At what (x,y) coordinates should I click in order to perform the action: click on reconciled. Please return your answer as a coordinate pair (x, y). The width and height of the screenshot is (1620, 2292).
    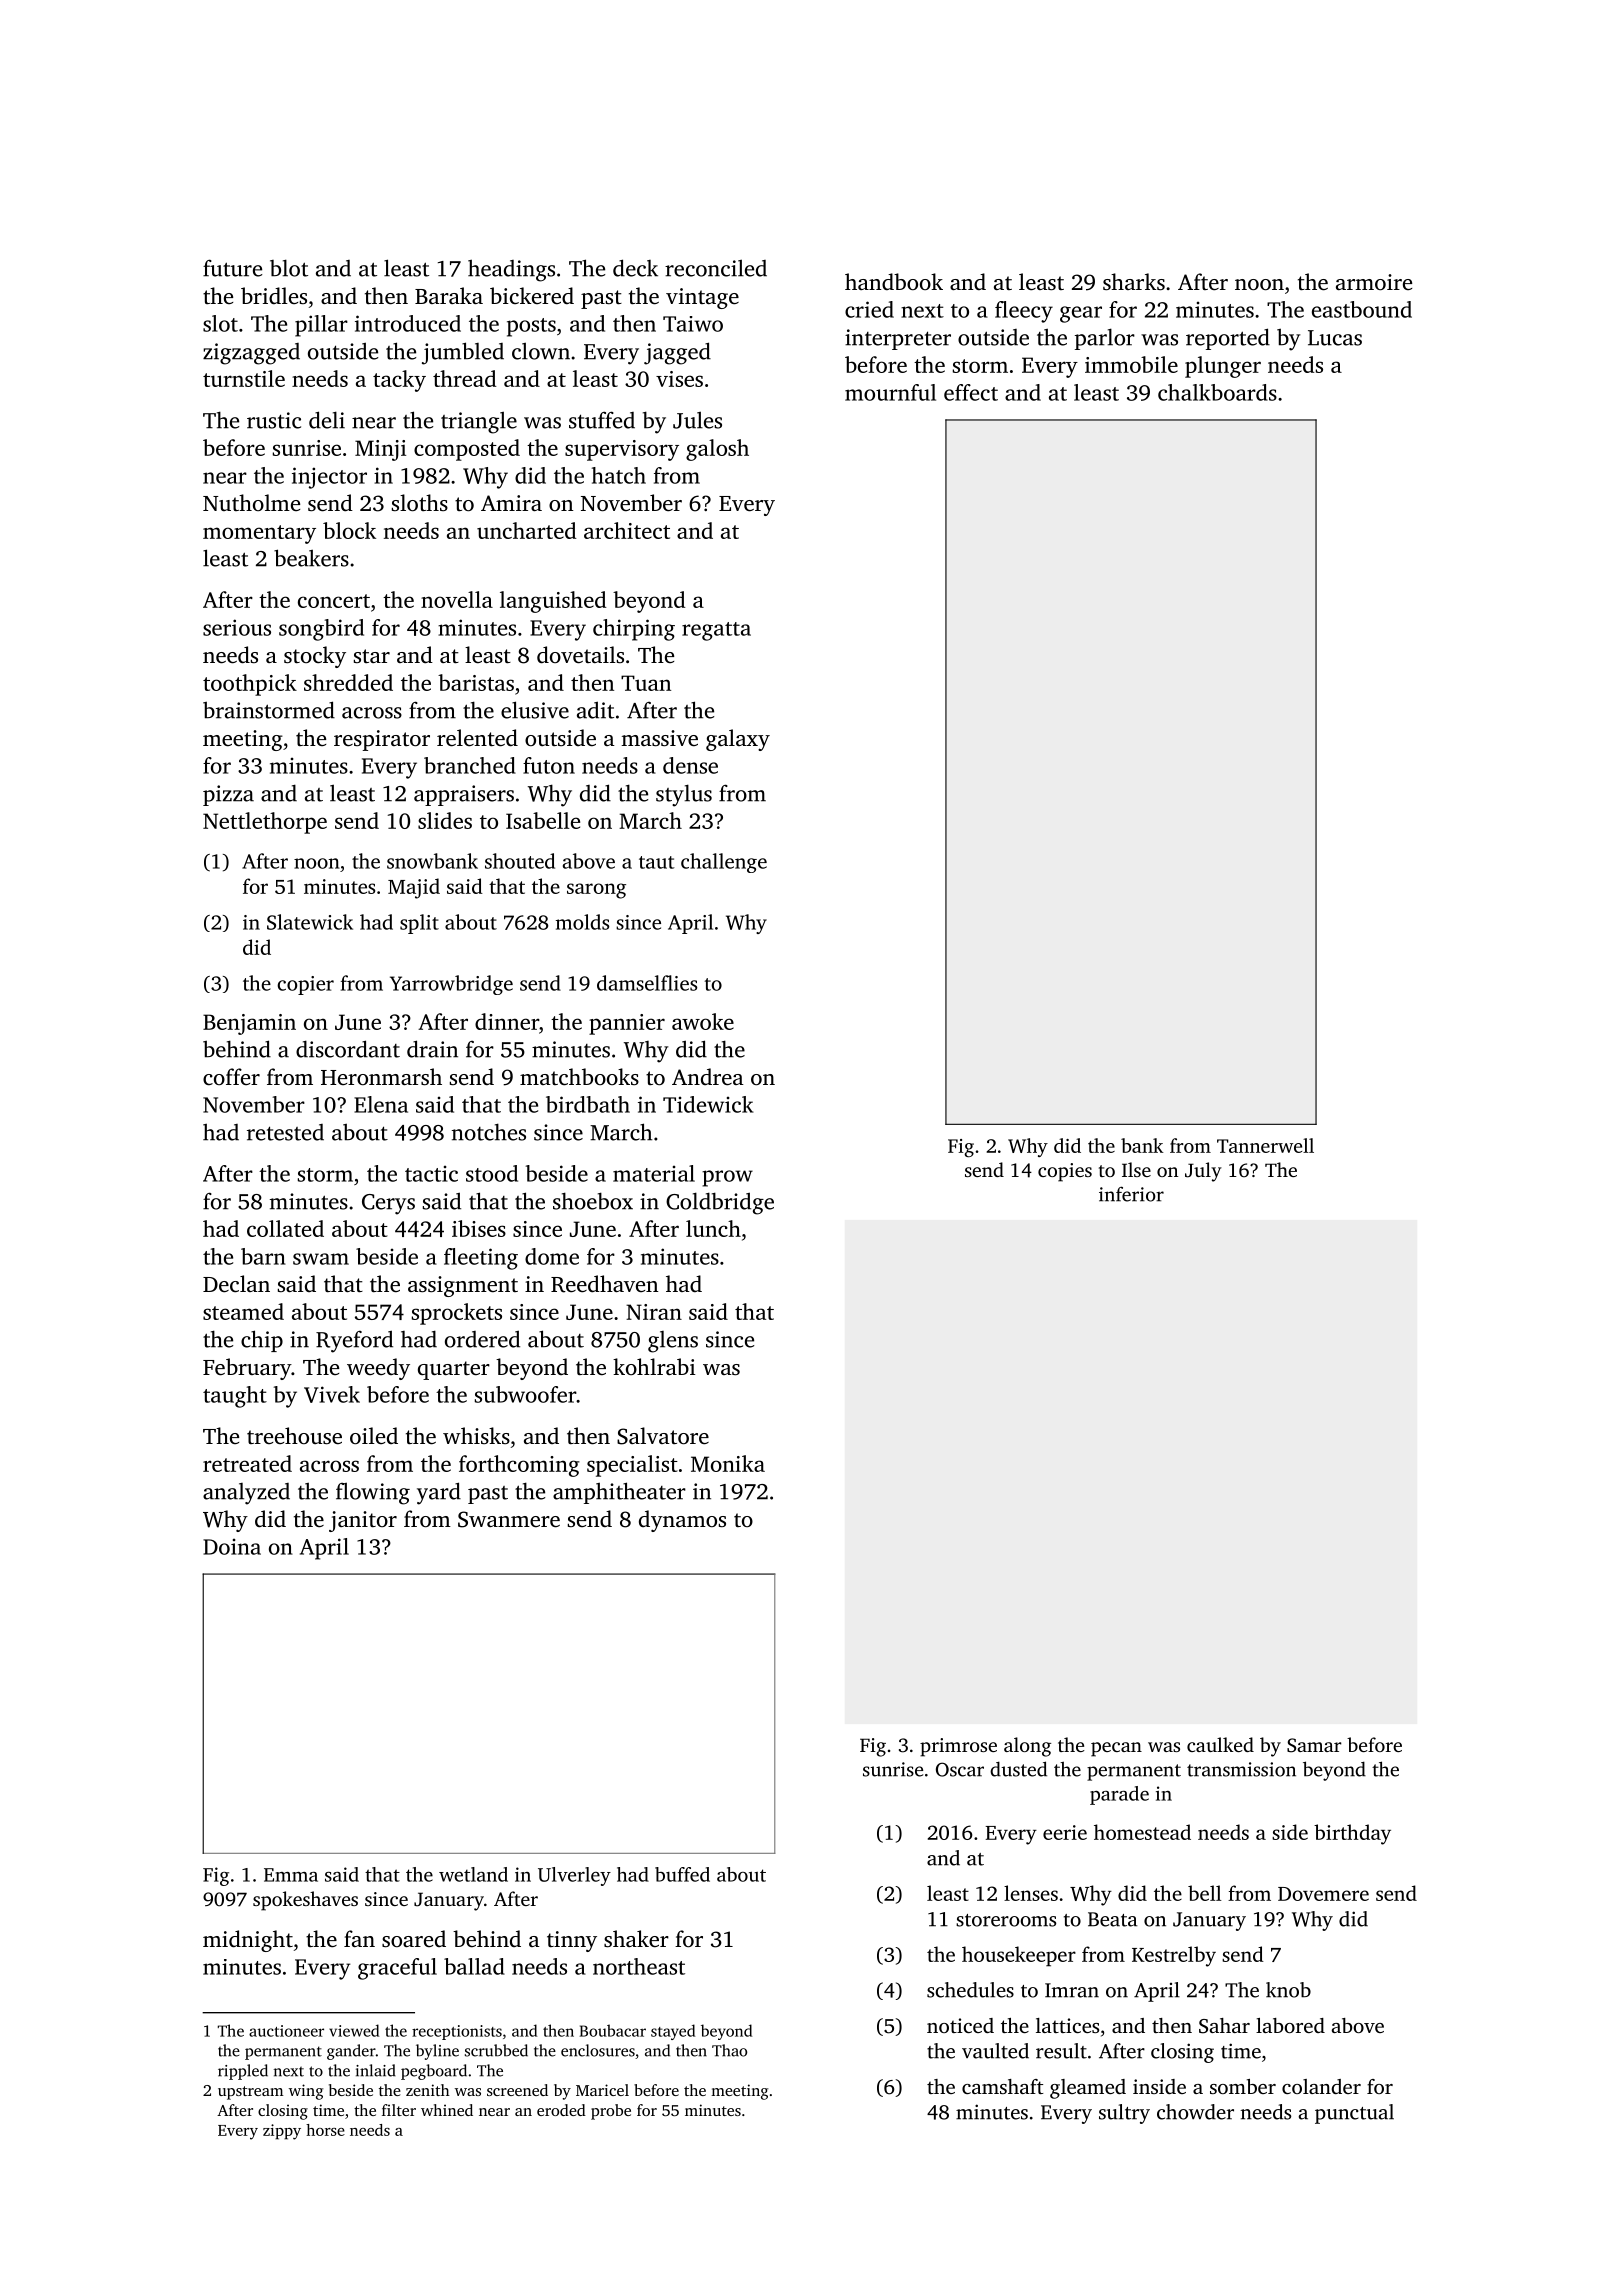
    Looking at the image, I should click on (716, 268).
